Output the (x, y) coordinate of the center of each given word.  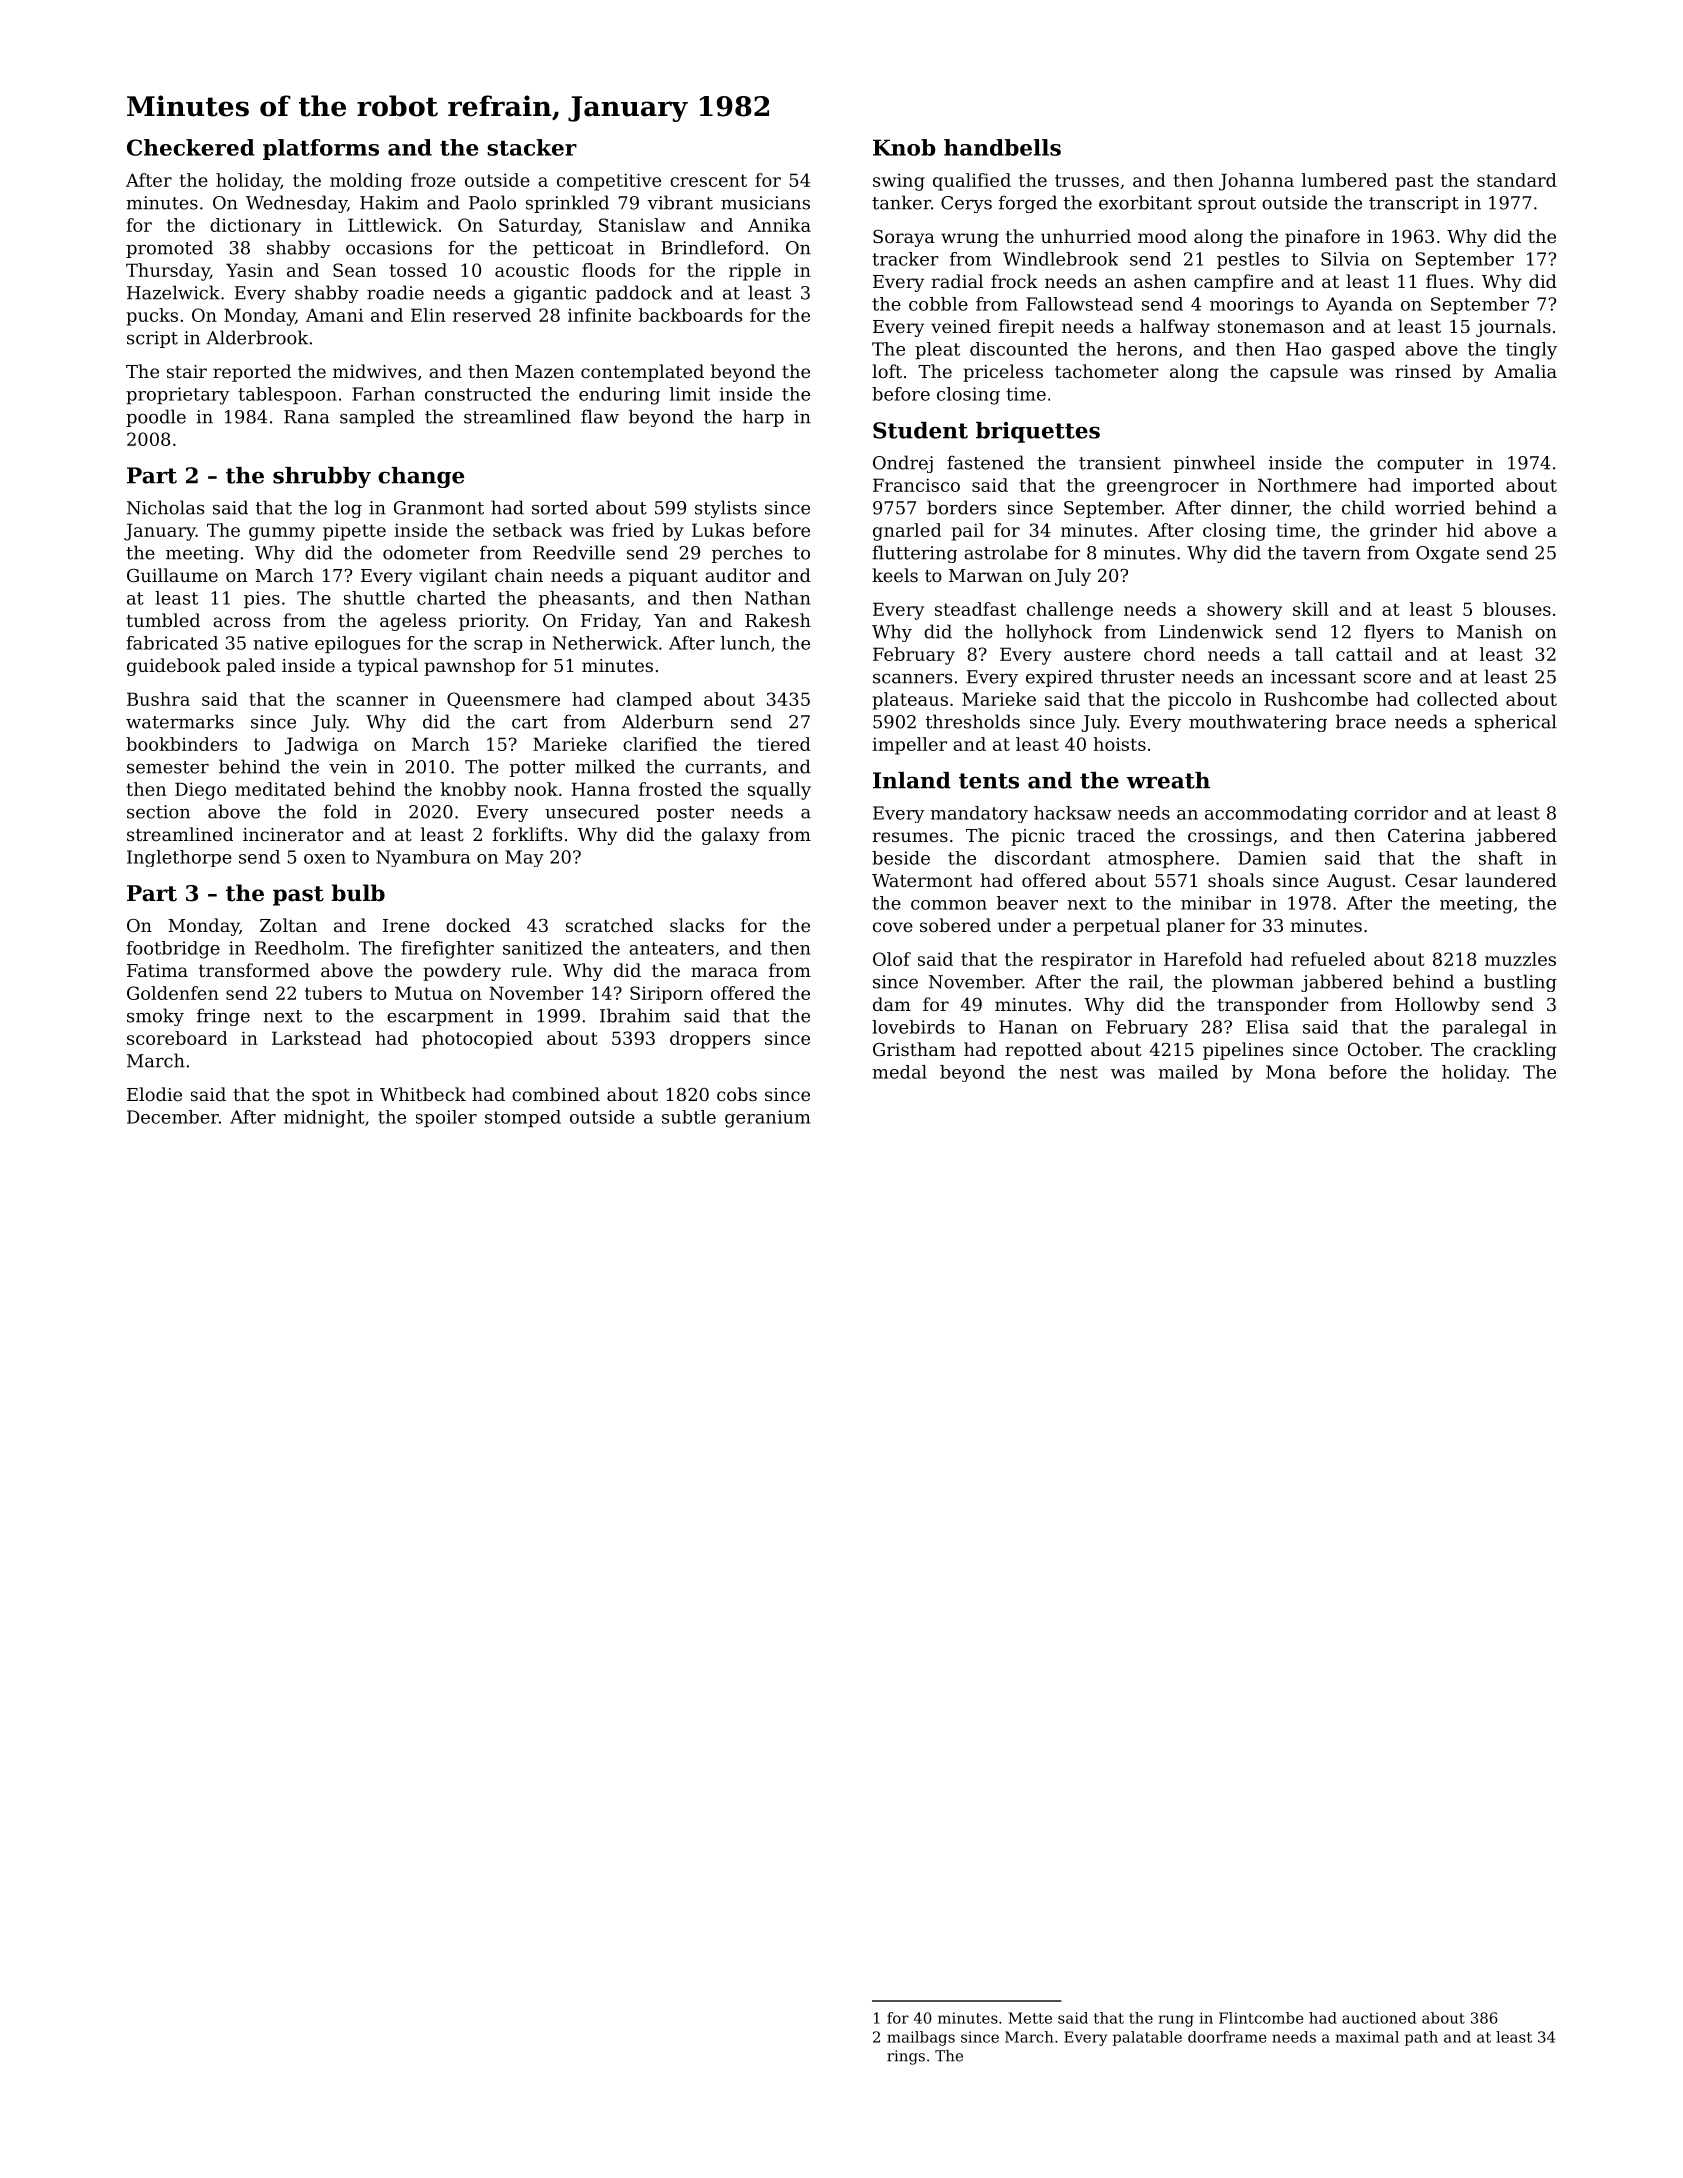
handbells (1002, 147)
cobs (737, 1094)
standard (1517, 180)
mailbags (921, 2038)
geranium (767, 1119)
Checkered (191, 147)
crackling (1515, 1051)
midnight (324, 1119)
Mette (1030, 2018)
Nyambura (423, 858)
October (1384, 1049)
